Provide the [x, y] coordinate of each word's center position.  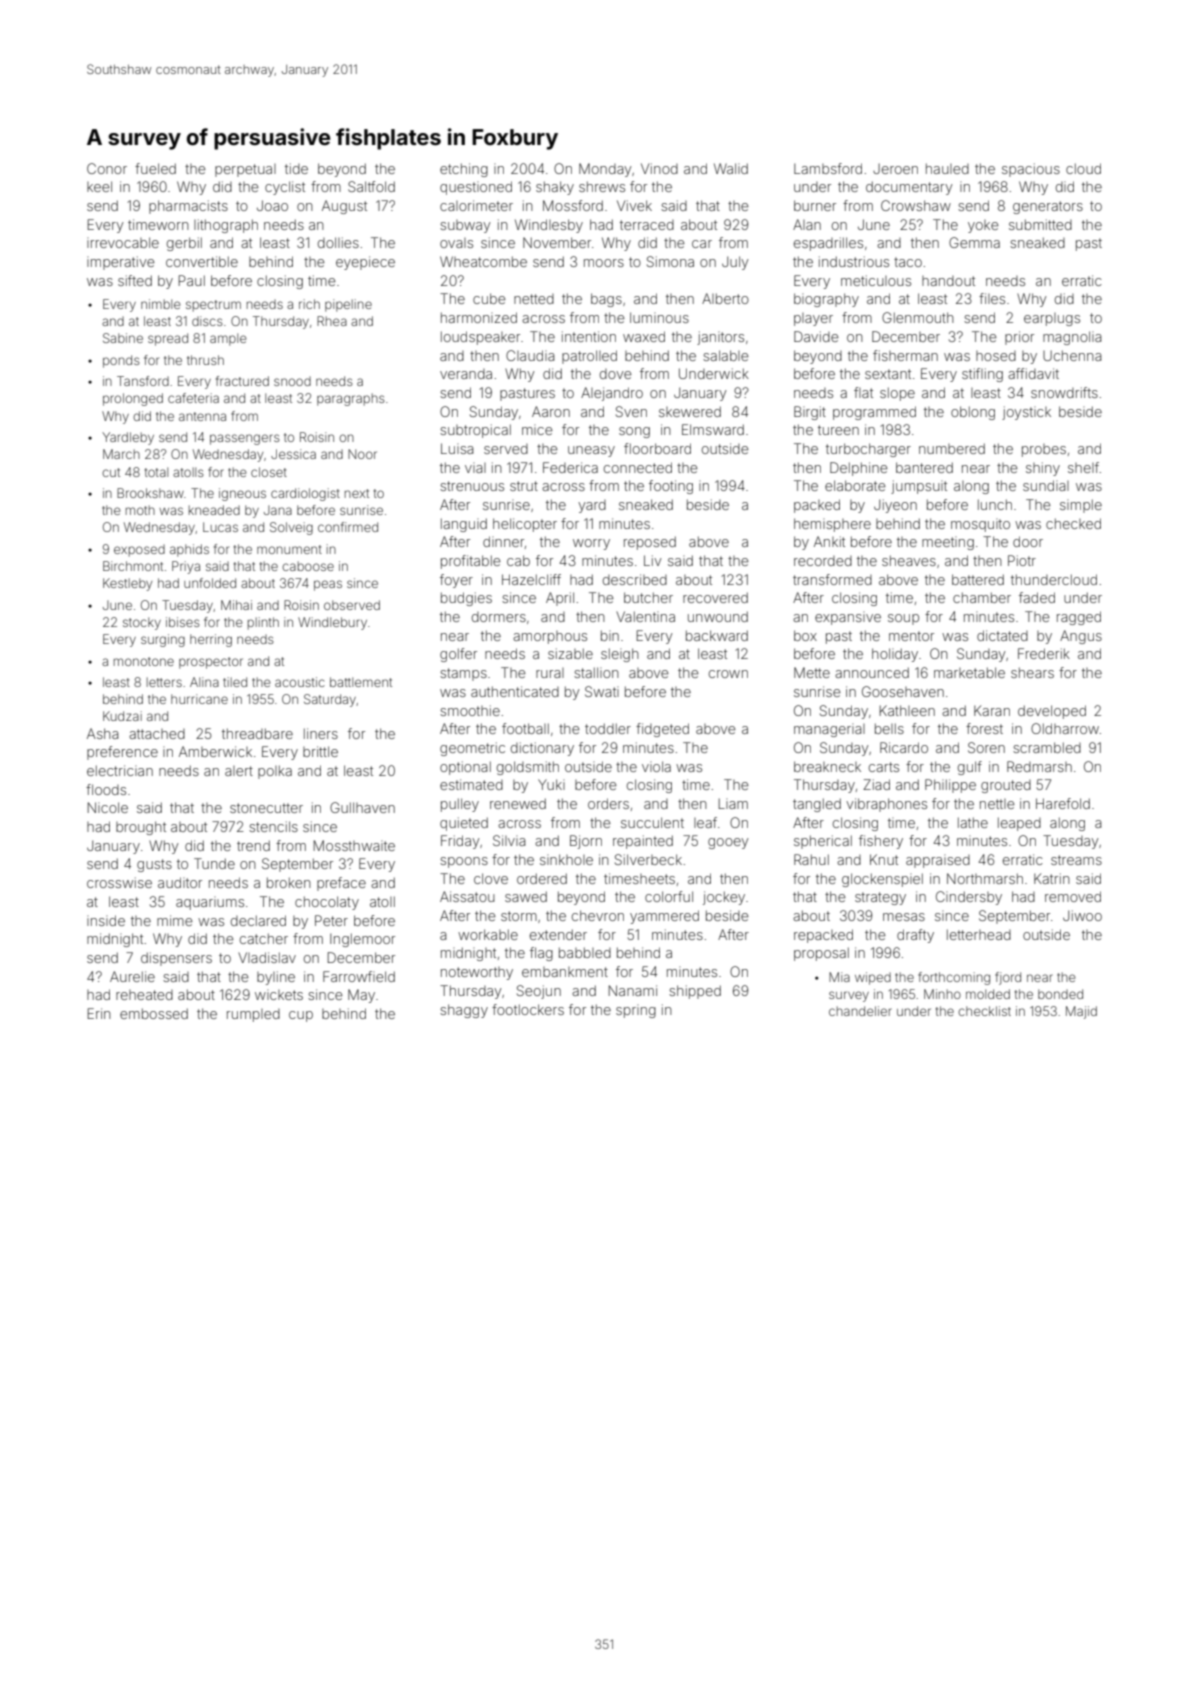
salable [726, 355]
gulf [970, 768]
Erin [99, 1013]
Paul [191, 280]
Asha [102, 733]
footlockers [528, 1009]
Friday [460, 842]
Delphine [859, 469]
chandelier [860, 1011]
